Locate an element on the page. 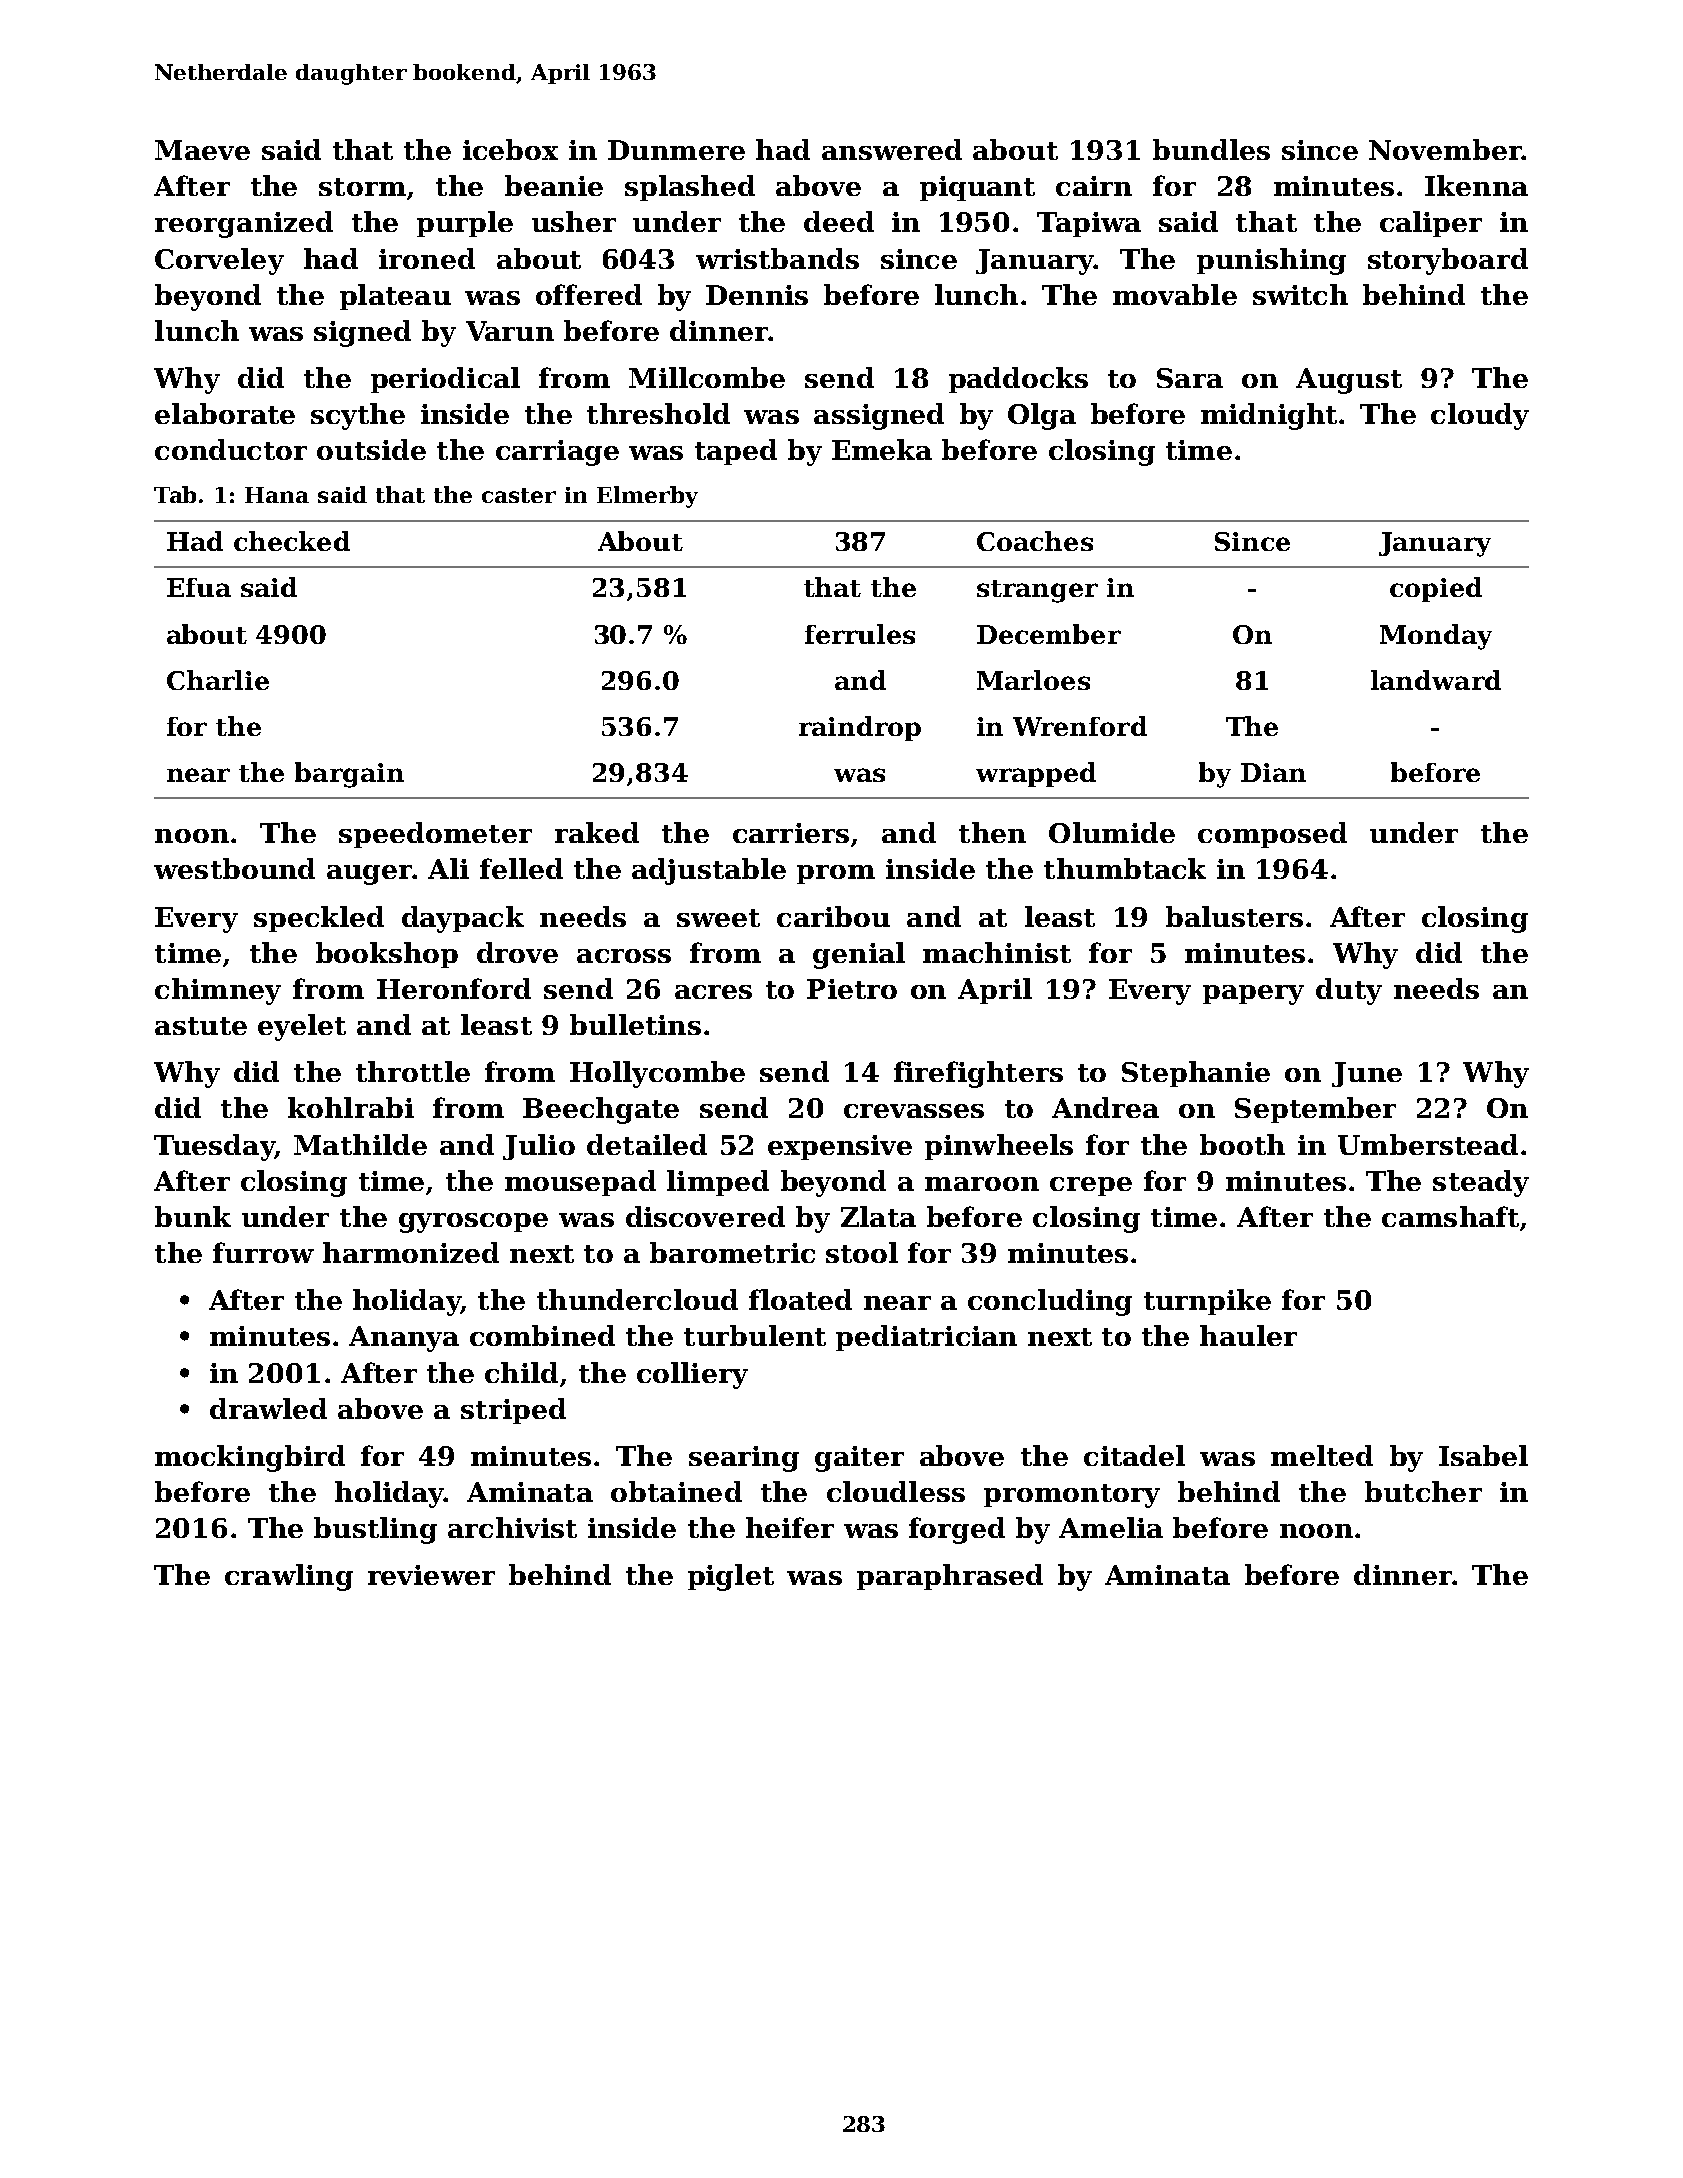  bargain is located at coordinates (349, 775).
